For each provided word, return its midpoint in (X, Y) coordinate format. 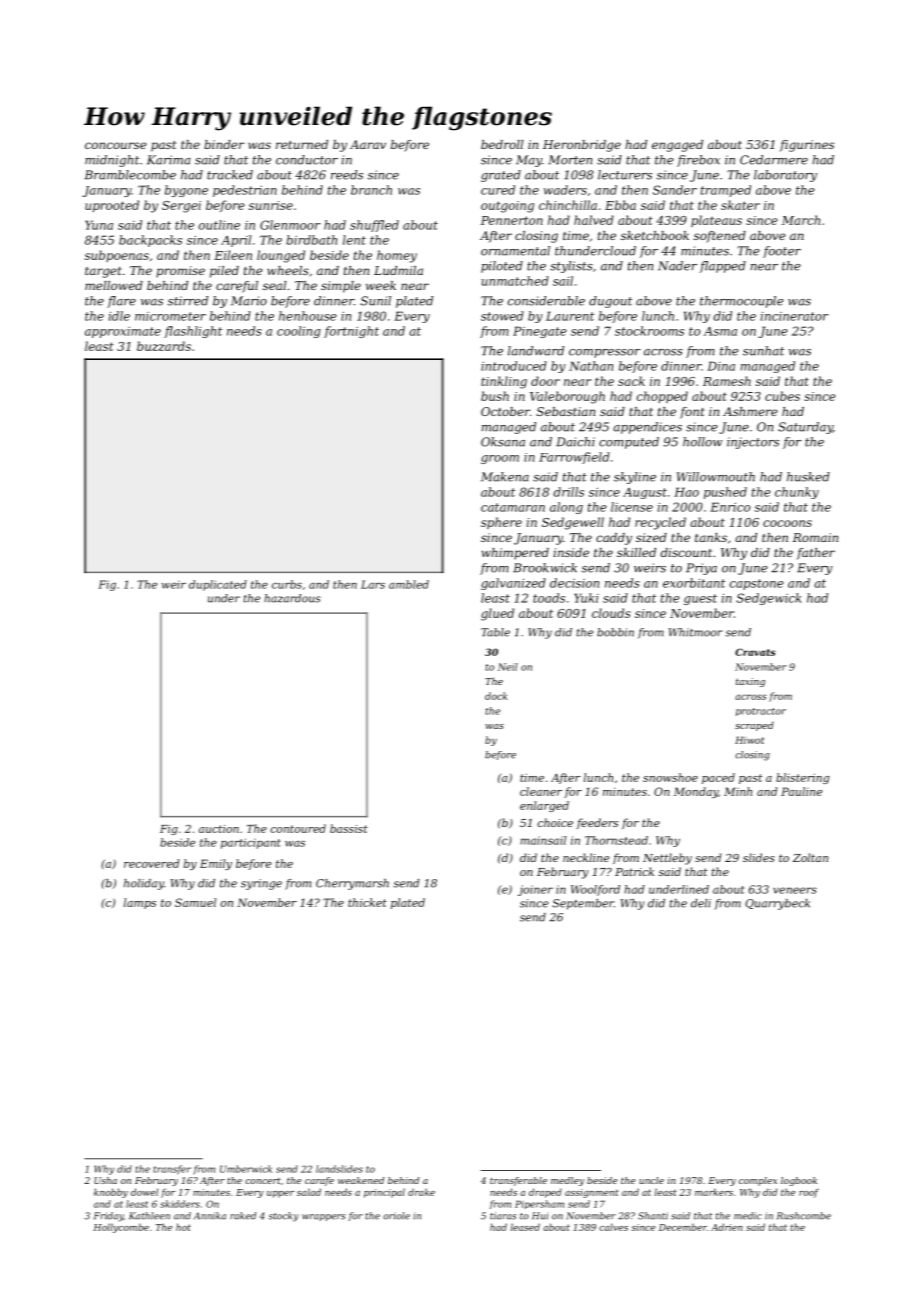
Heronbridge (582, 146)
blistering (803, 778)
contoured (298, 828)
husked (808, 477)
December (683, 1227)
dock (496, 696)
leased (525, 1227)
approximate (123, 332)
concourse (116, 145)
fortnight (351, 332)
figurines (807, 146)
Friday (109, 1217)
